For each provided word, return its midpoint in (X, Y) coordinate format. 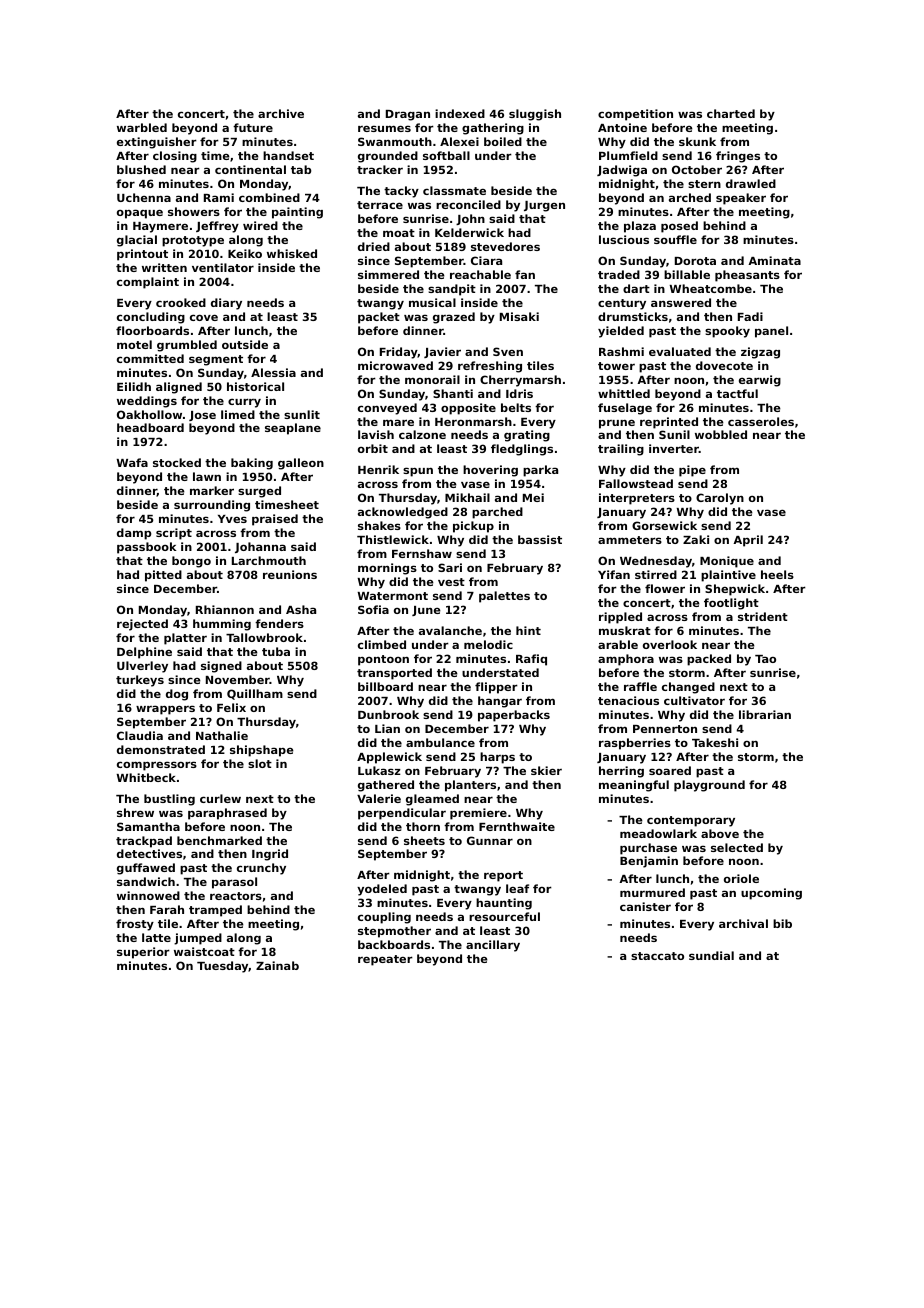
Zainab (277, 965)
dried (374, 246)
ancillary (493, 946)
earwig (760, 381)
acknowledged (403, 513)
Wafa (132, 462)
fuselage (625, 409)
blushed (141, 169)
